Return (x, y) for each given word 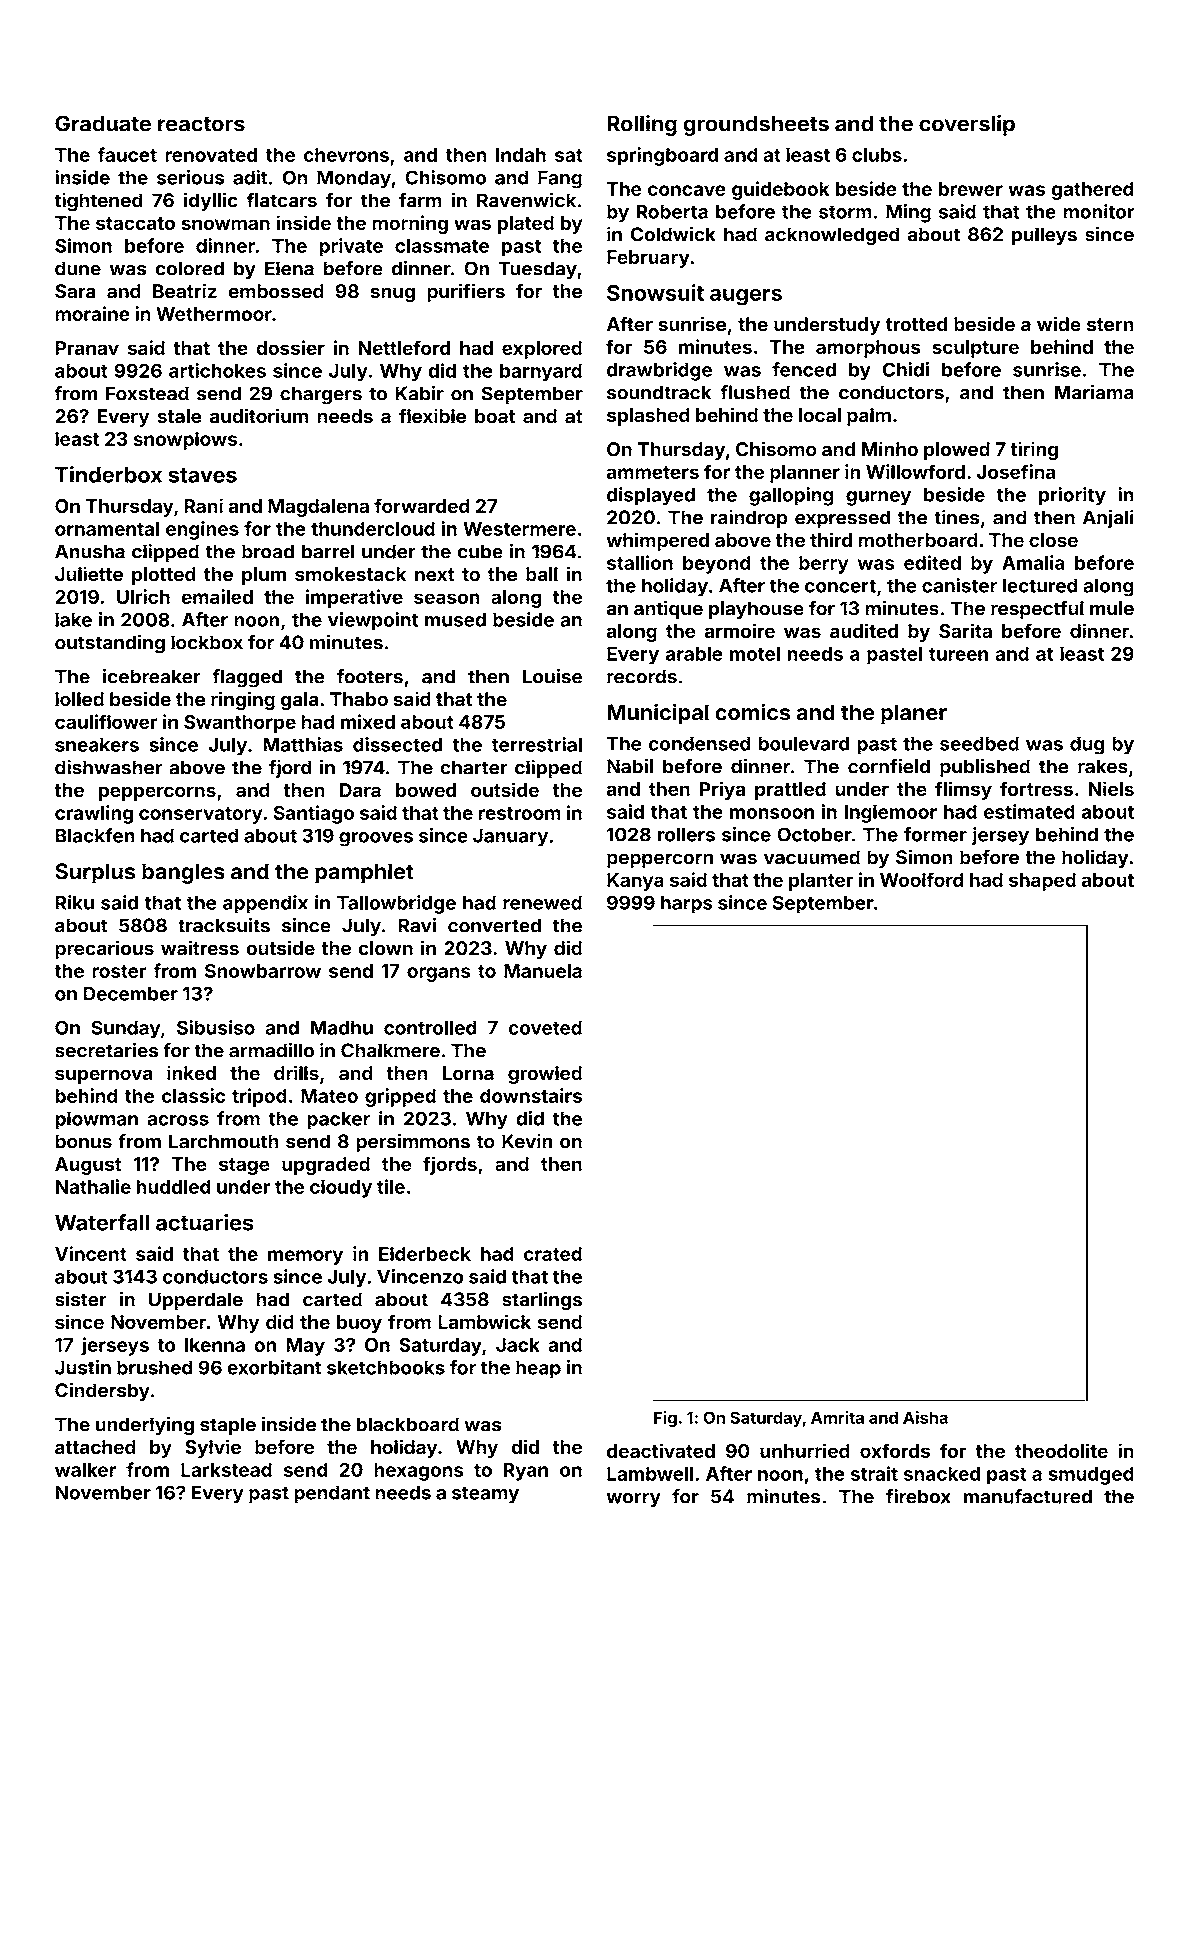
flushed (755, 392)
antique (668, 609)
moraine (92, 313)
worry (633, 1500)
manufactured (1028, 1496)
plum (264, 576)
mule (1112, 608)
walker (85, 1469)
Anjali (1108, 519)
